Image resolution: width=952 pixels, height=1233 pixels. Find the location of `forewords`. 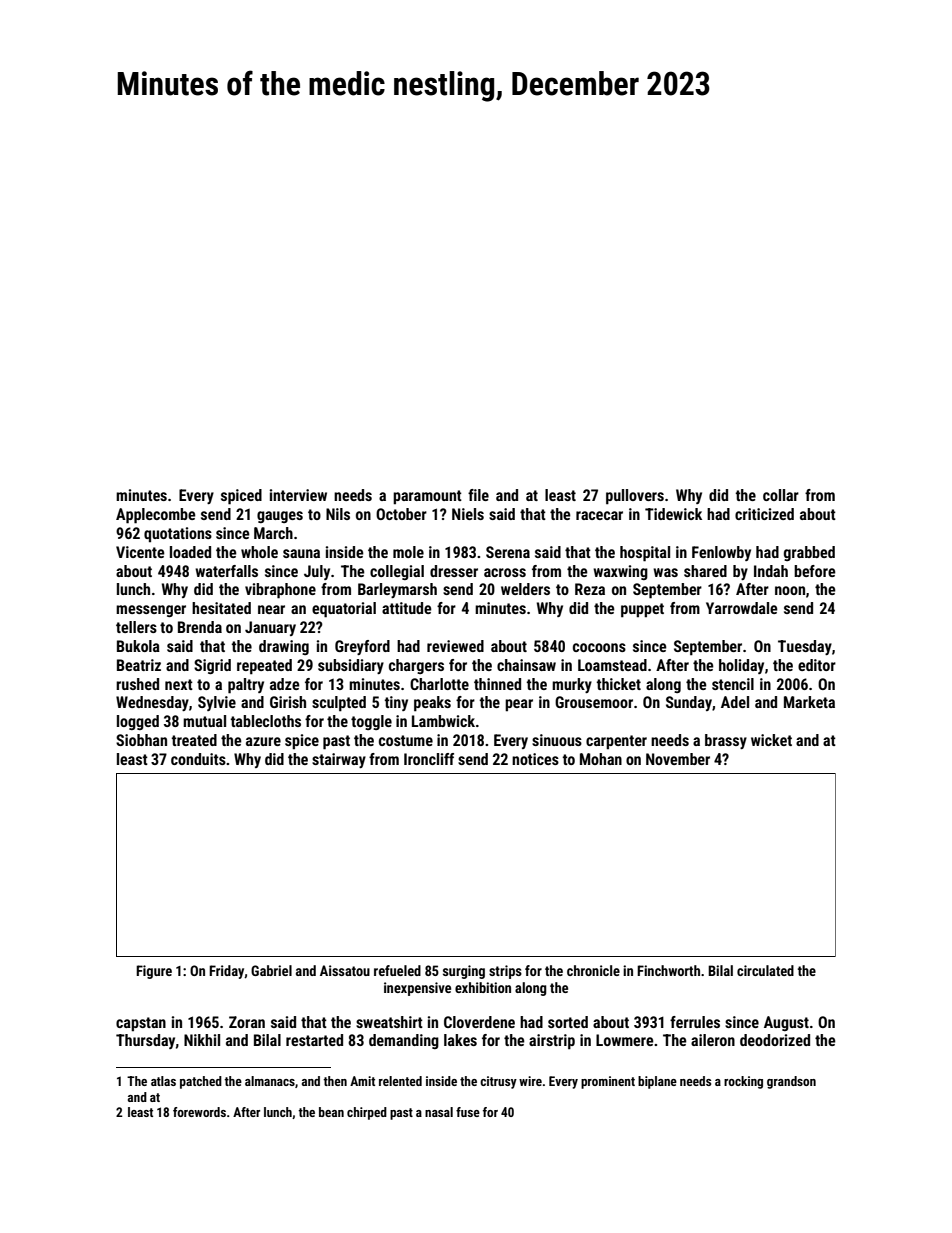

forewords is located at coordinates (199, 1112).
